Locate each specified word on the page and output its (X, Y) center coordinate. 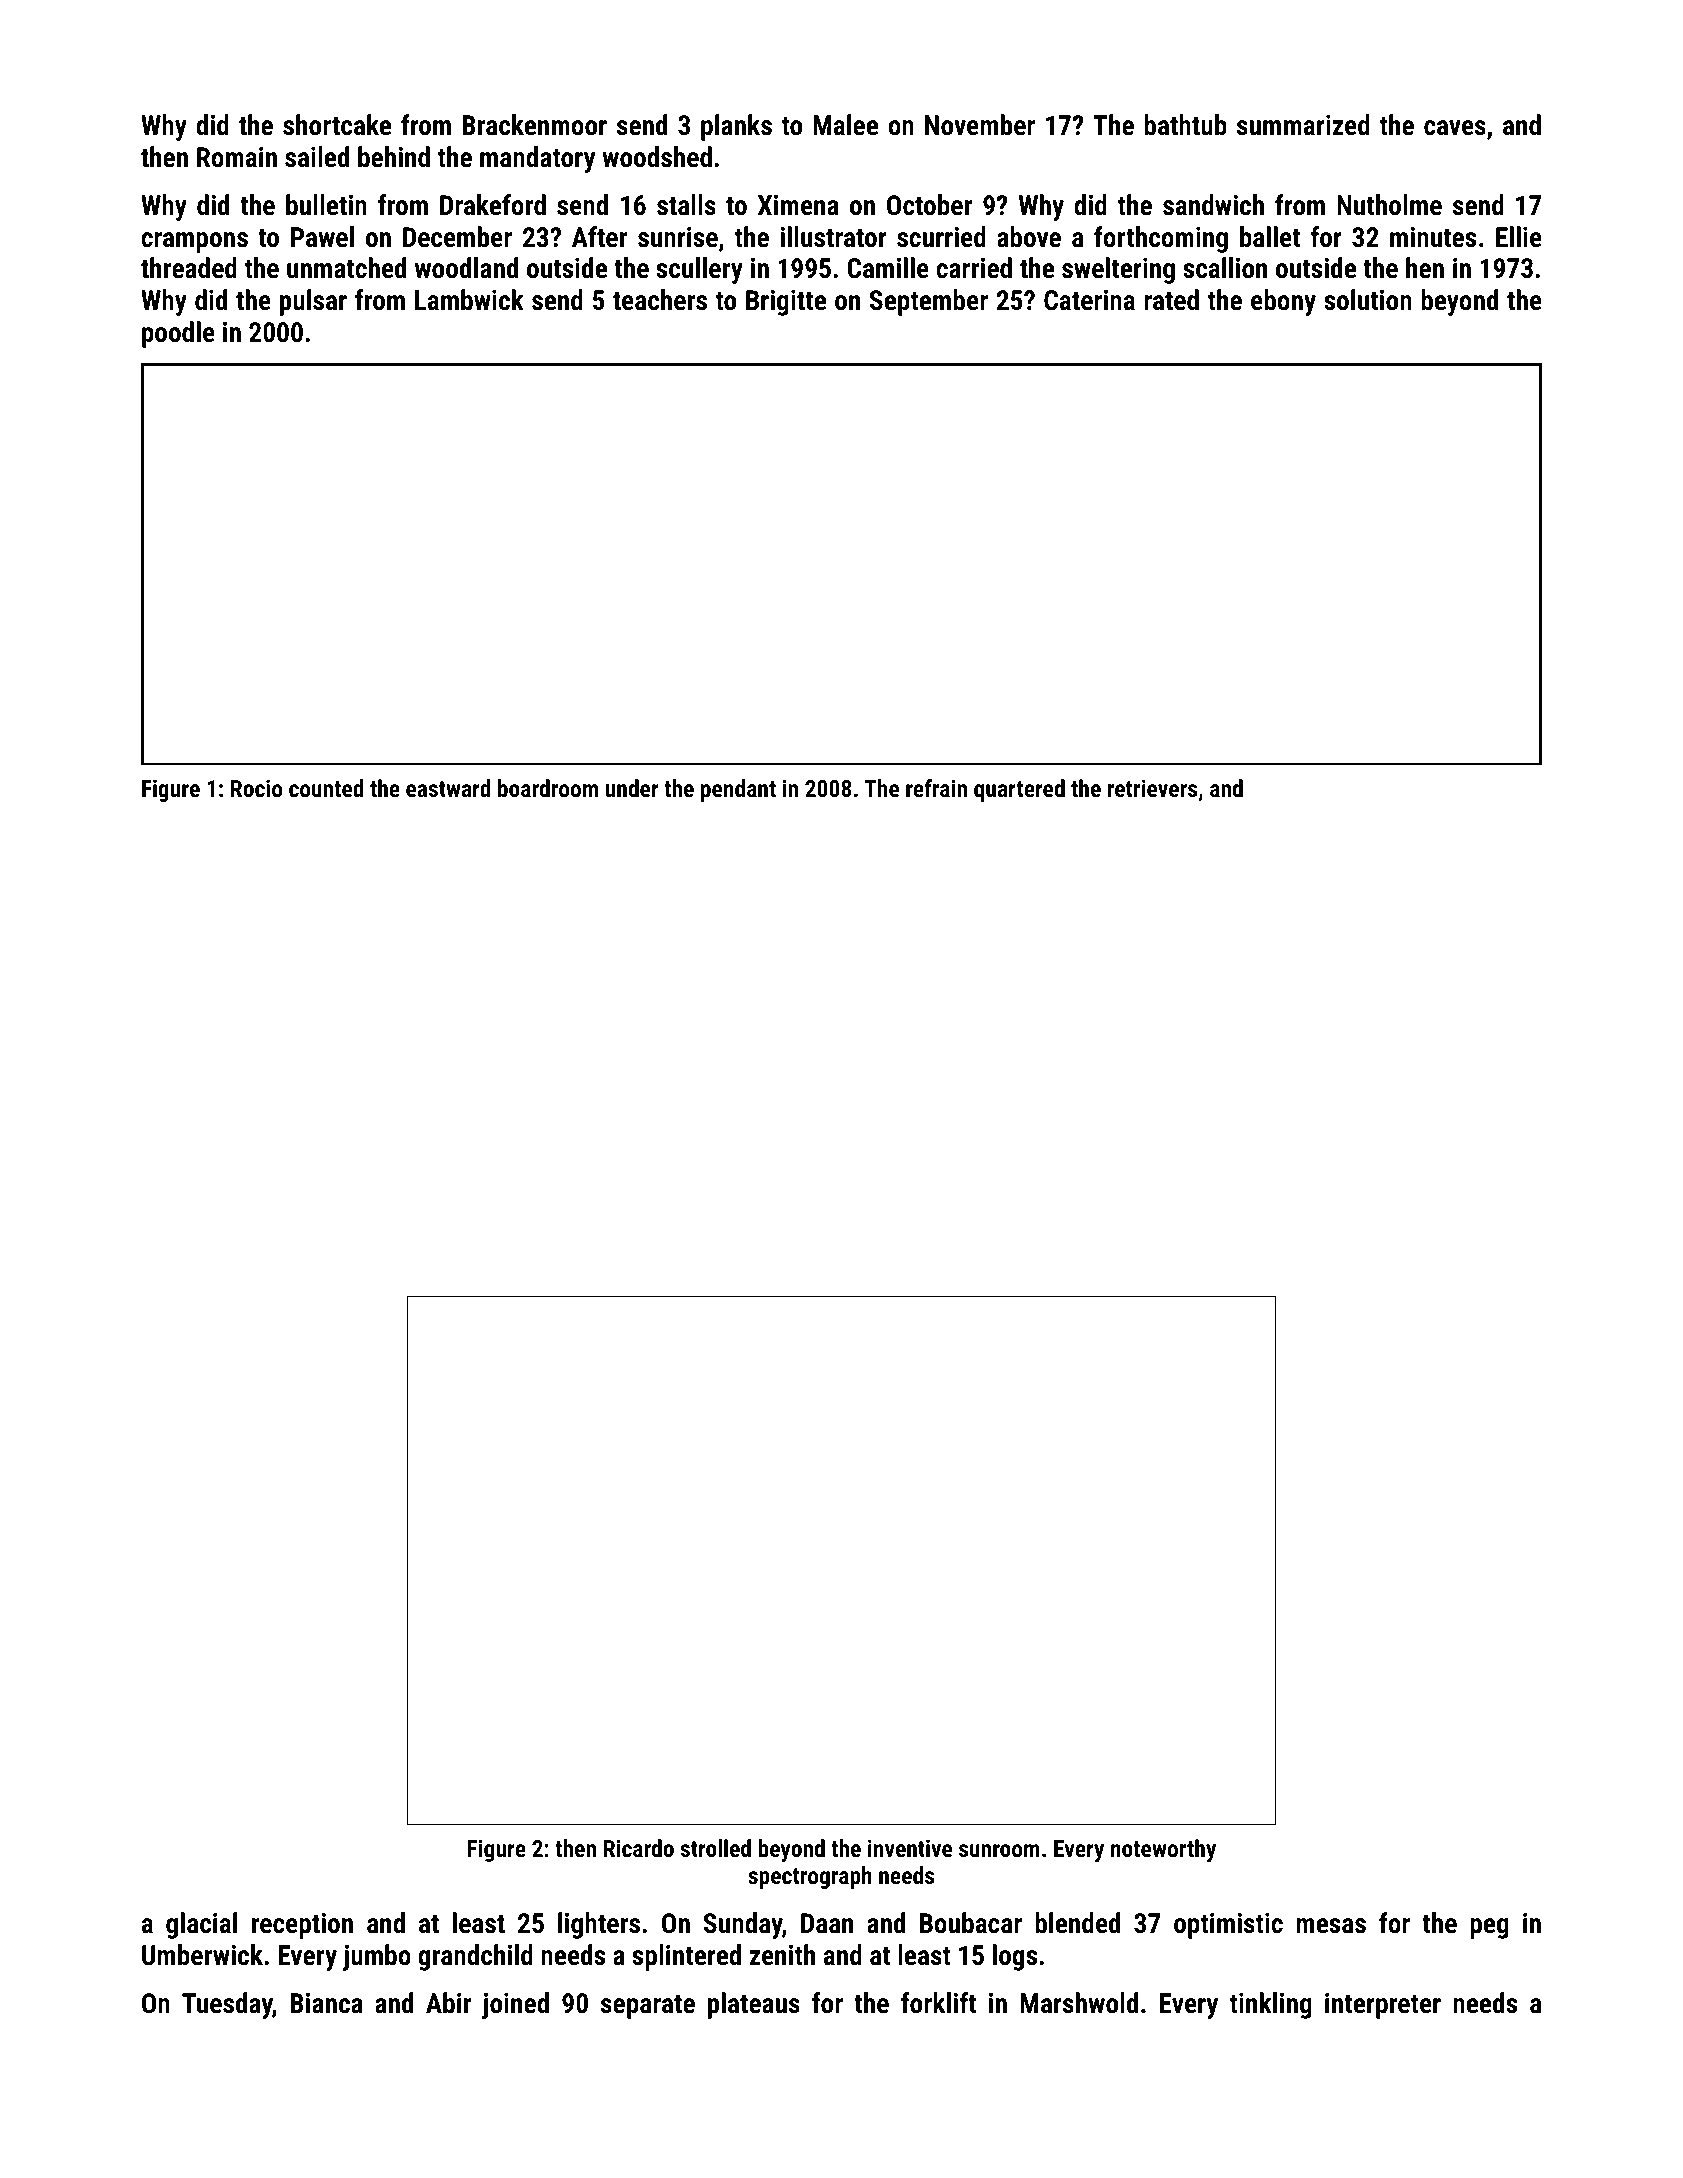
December (457, 237)
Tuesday (227, 2005)
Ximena (798, 205)
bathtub (1185, 125)
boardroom (548, 788)
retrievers (1152, 788)
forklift (938, 2003)
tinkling (1271, 2005)
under (632, 788)
